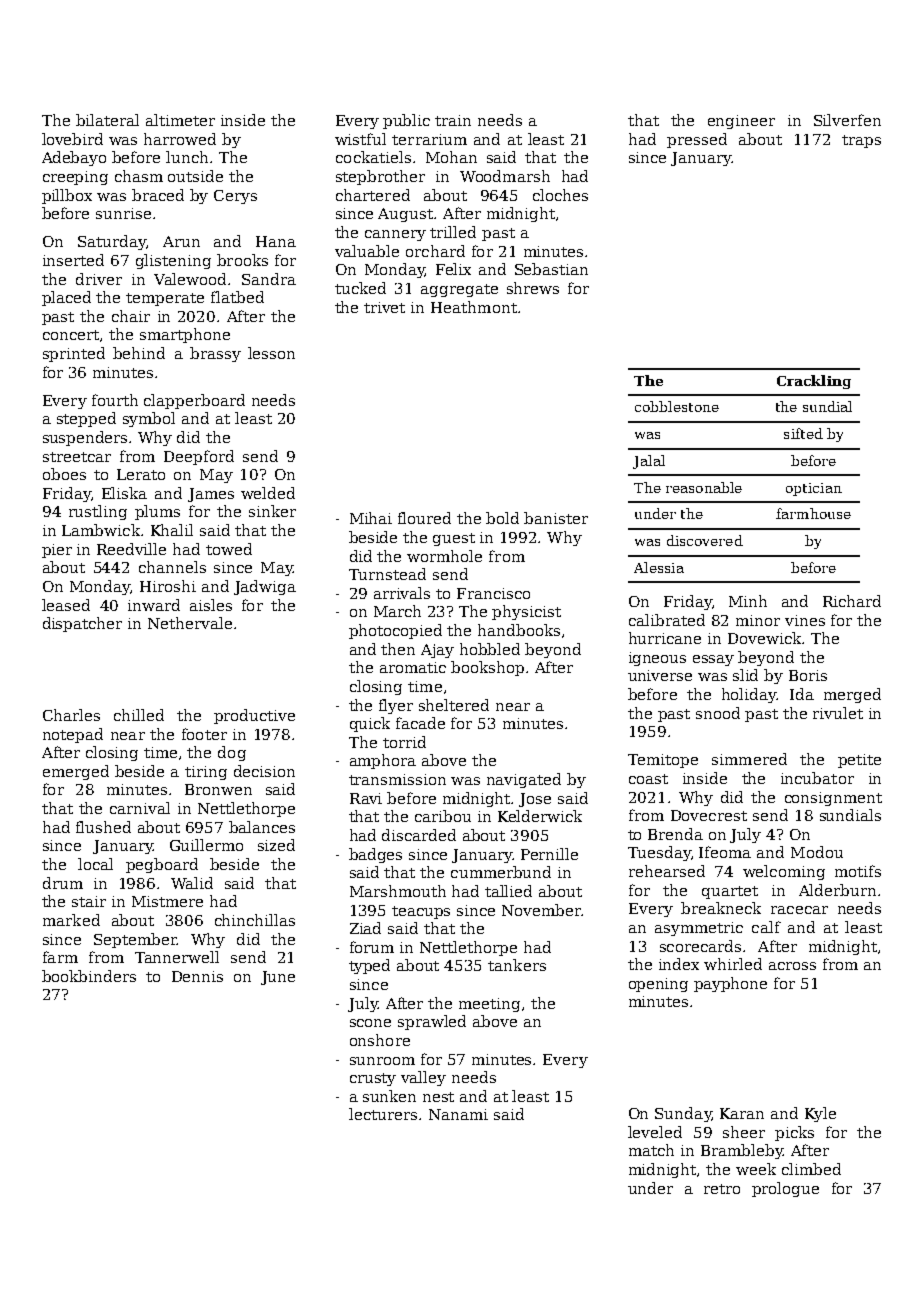 The height and width of the screenshot is (1308, 924). What do you see at coordinates (413, 667) in the screenshot?
I see `aromatic` at bounding box center [413, 667].
